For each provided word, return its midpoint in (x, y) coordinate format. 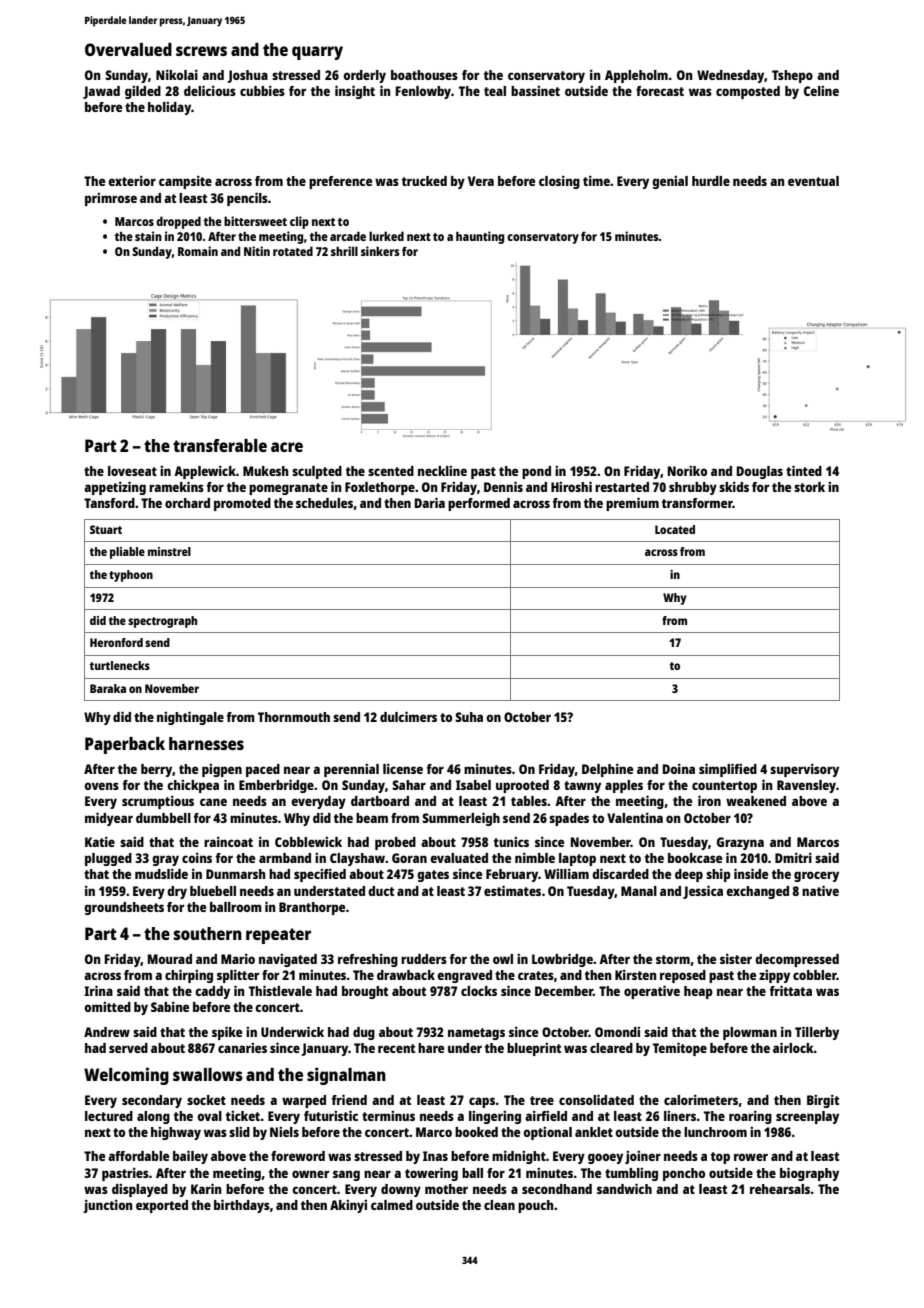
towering (431, 1174)
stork (809, 487)
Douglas (760, 472)
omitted (107, 1007)
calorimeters (701, 1099)
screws (201, 51)
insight (355, 92)
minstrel (169, 551)
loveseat (132, 471)
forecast (660, 91)
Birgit (823, 1101)
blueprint (534, 1049)
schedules (324, 503)
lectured (109, 1116)
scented (391, 471)
